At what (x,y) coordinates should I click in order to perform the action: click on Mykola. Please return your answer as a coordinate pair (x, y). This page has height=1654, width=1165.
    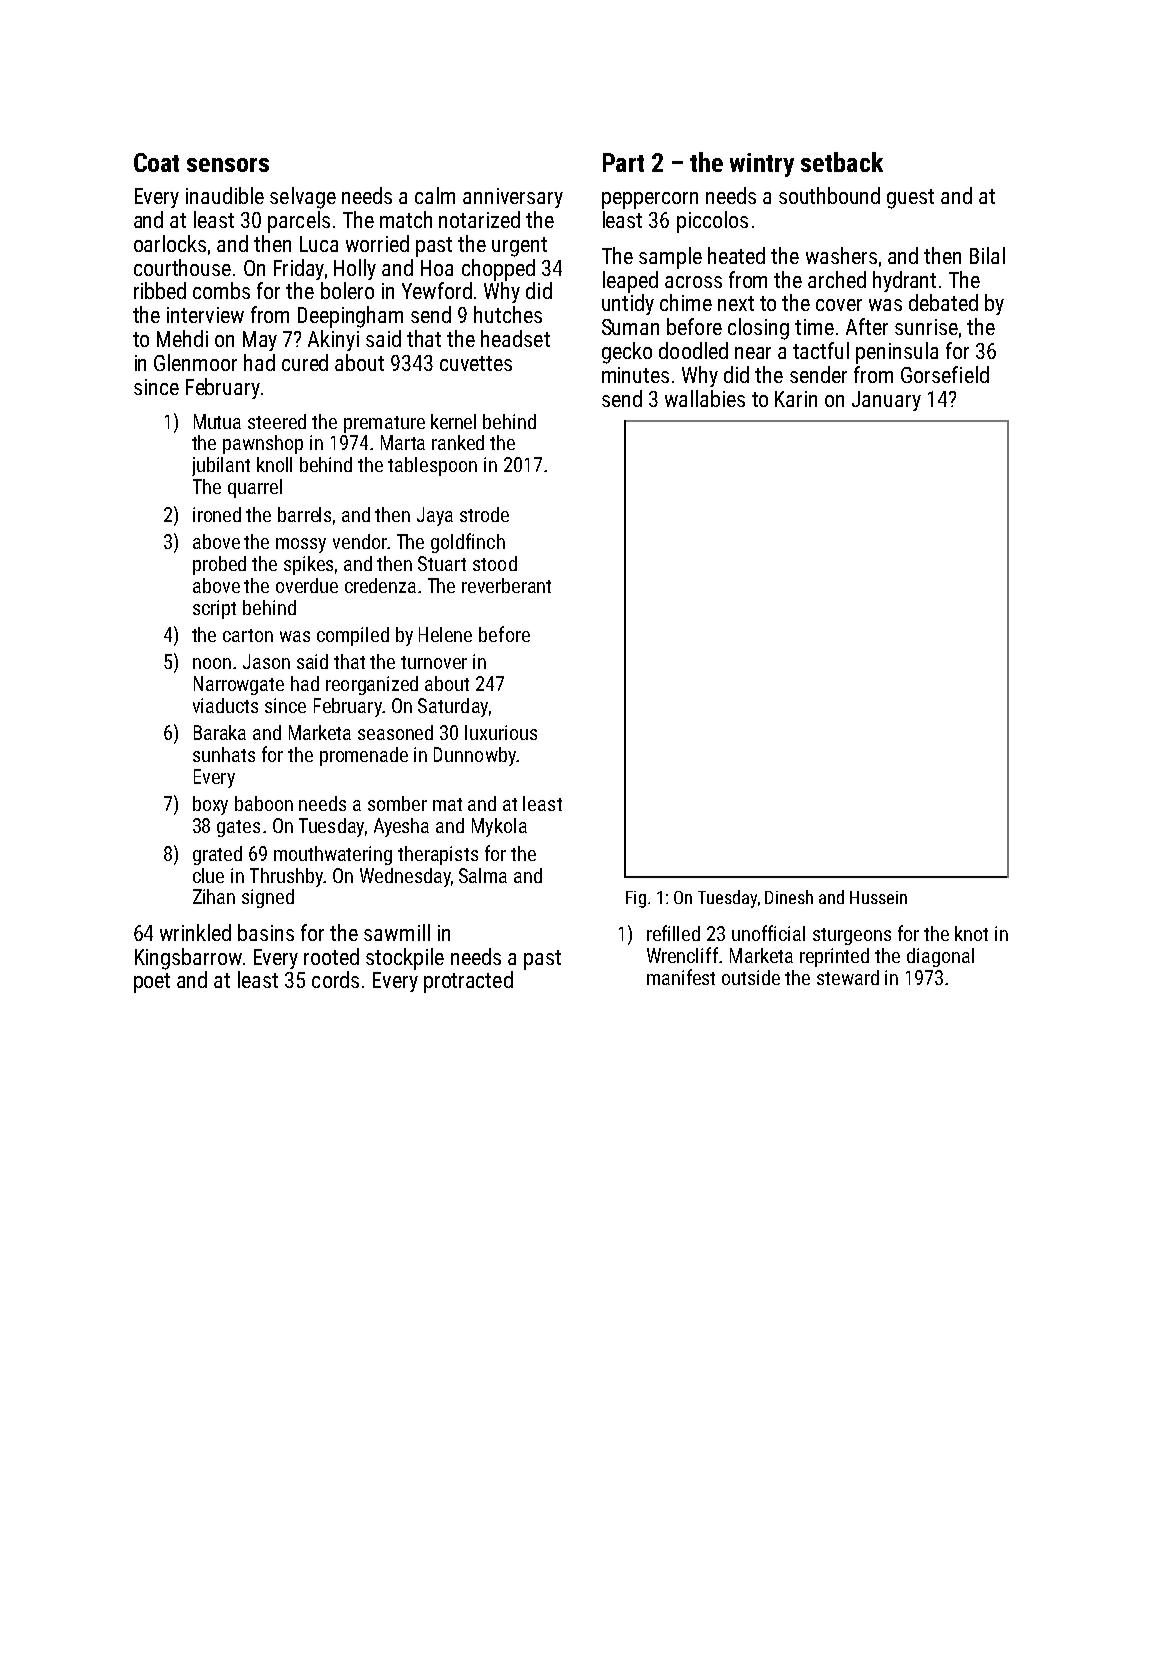
    Looking at the image, I should click on (499, 827).
